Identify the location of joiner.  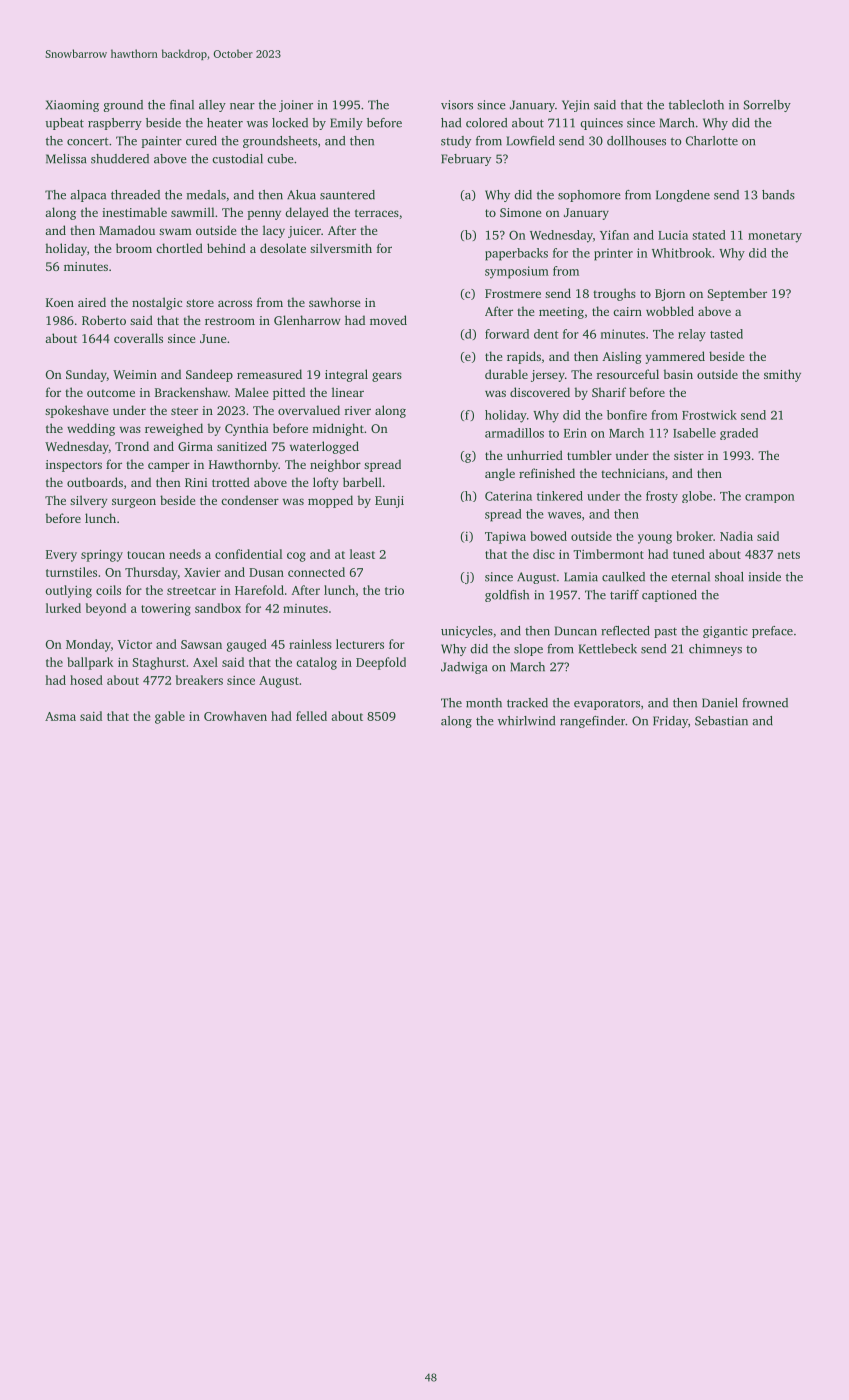
(296, 106).
